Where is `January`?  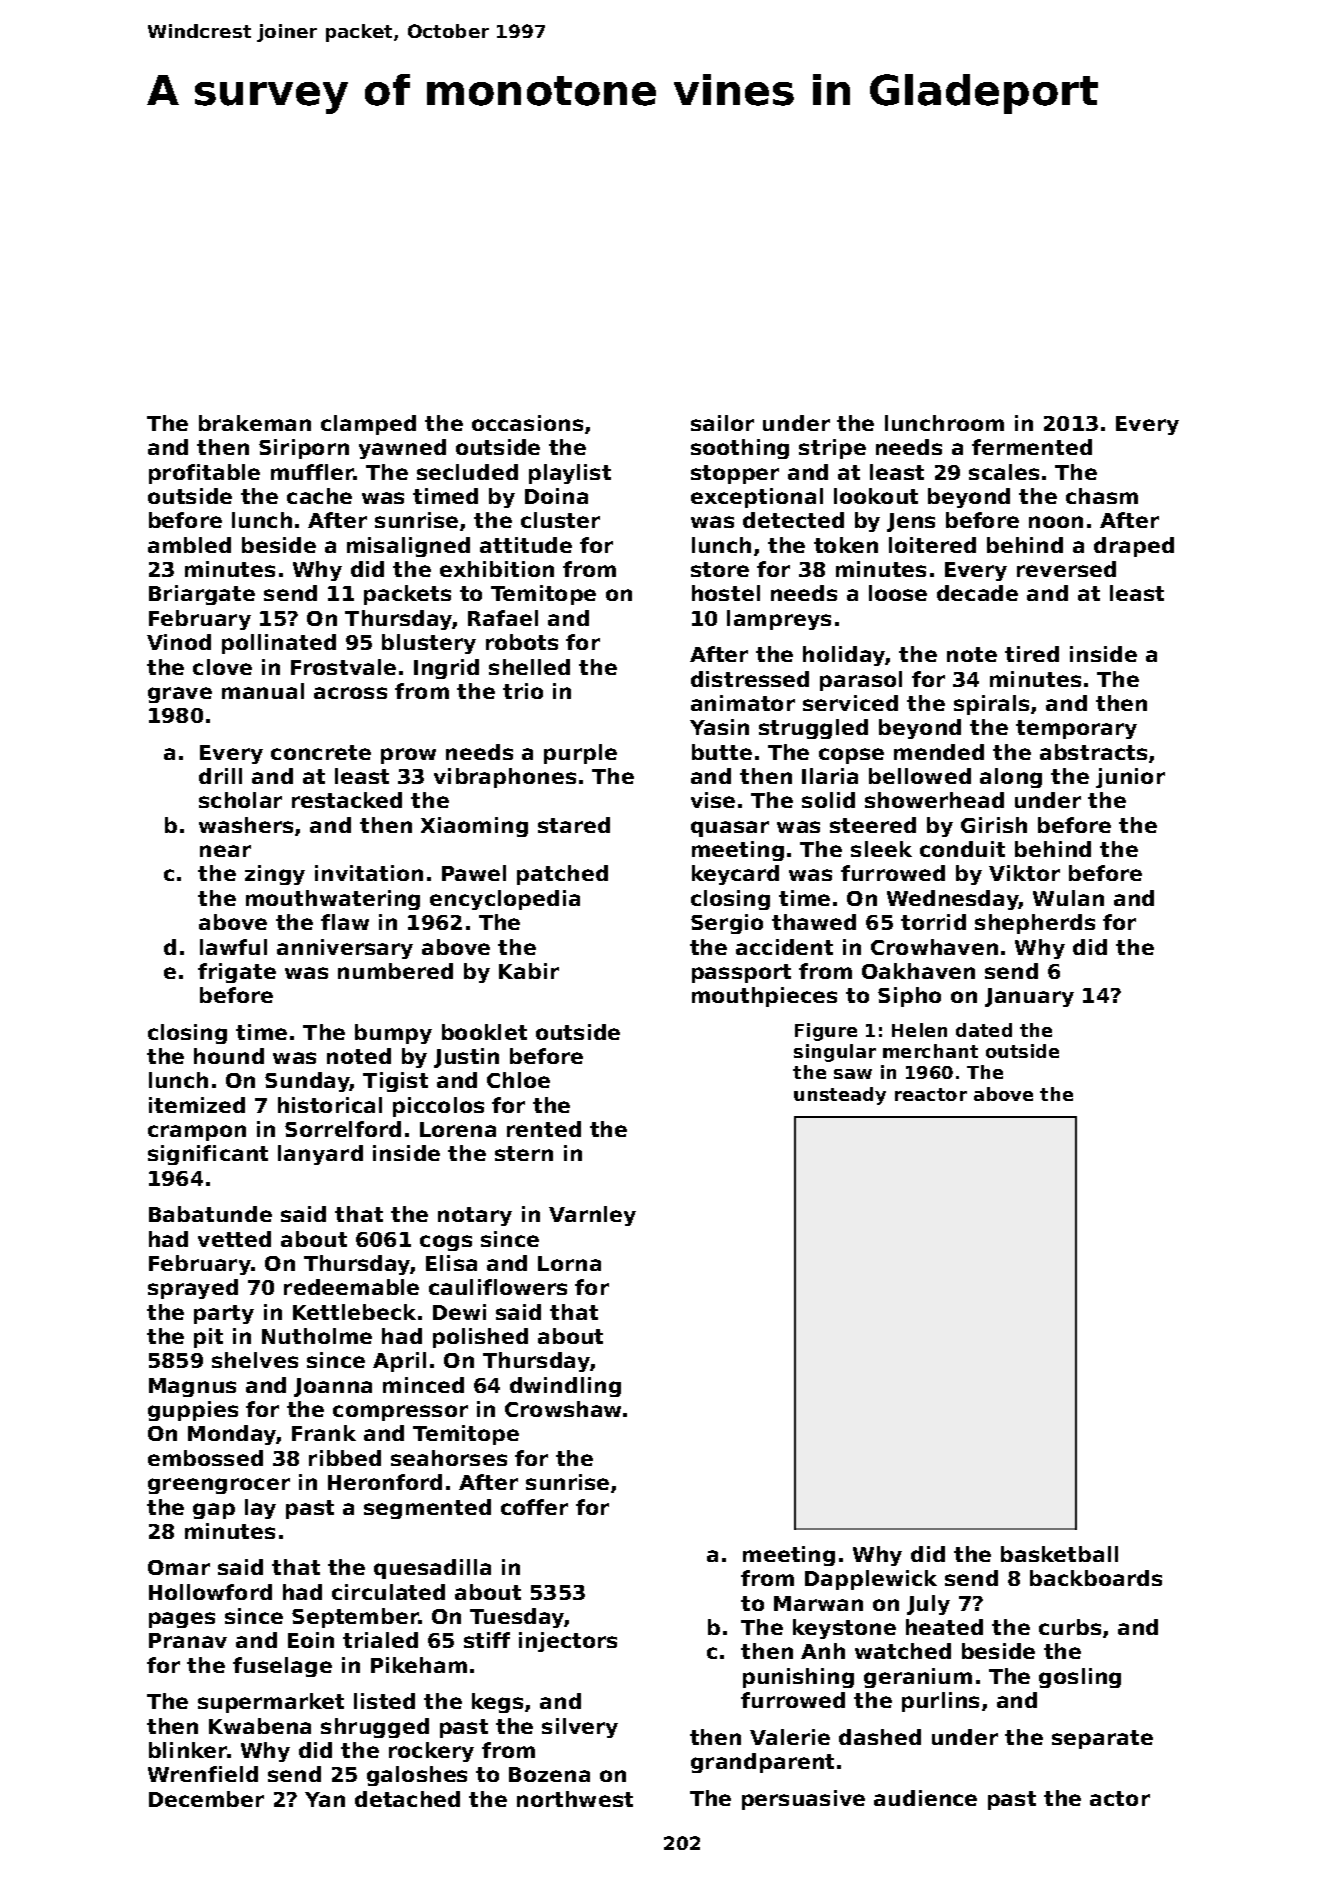
January is located at coordinates (1029, 997).
